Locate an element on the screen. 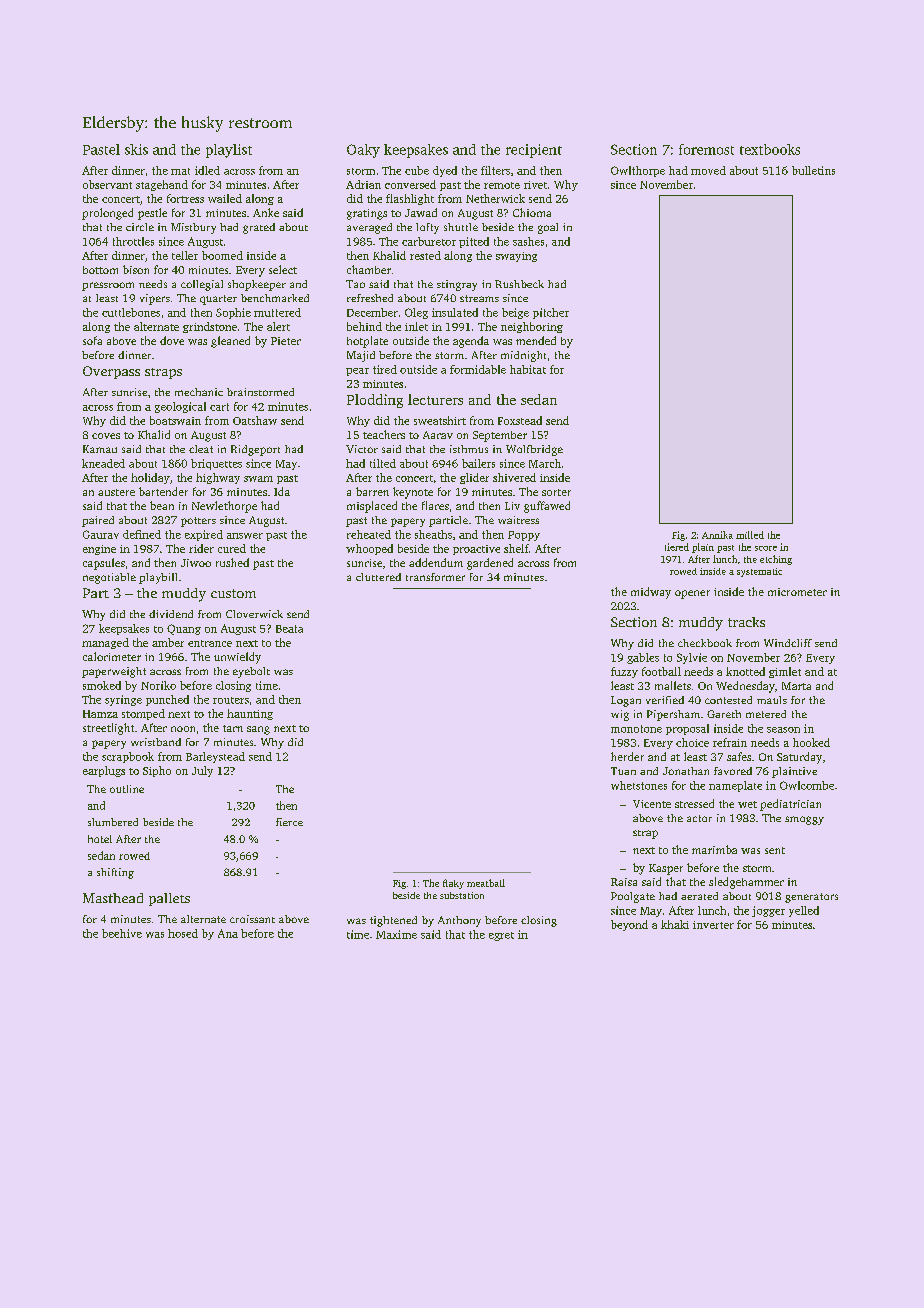  stingray is located at coordinates (457, 285).
